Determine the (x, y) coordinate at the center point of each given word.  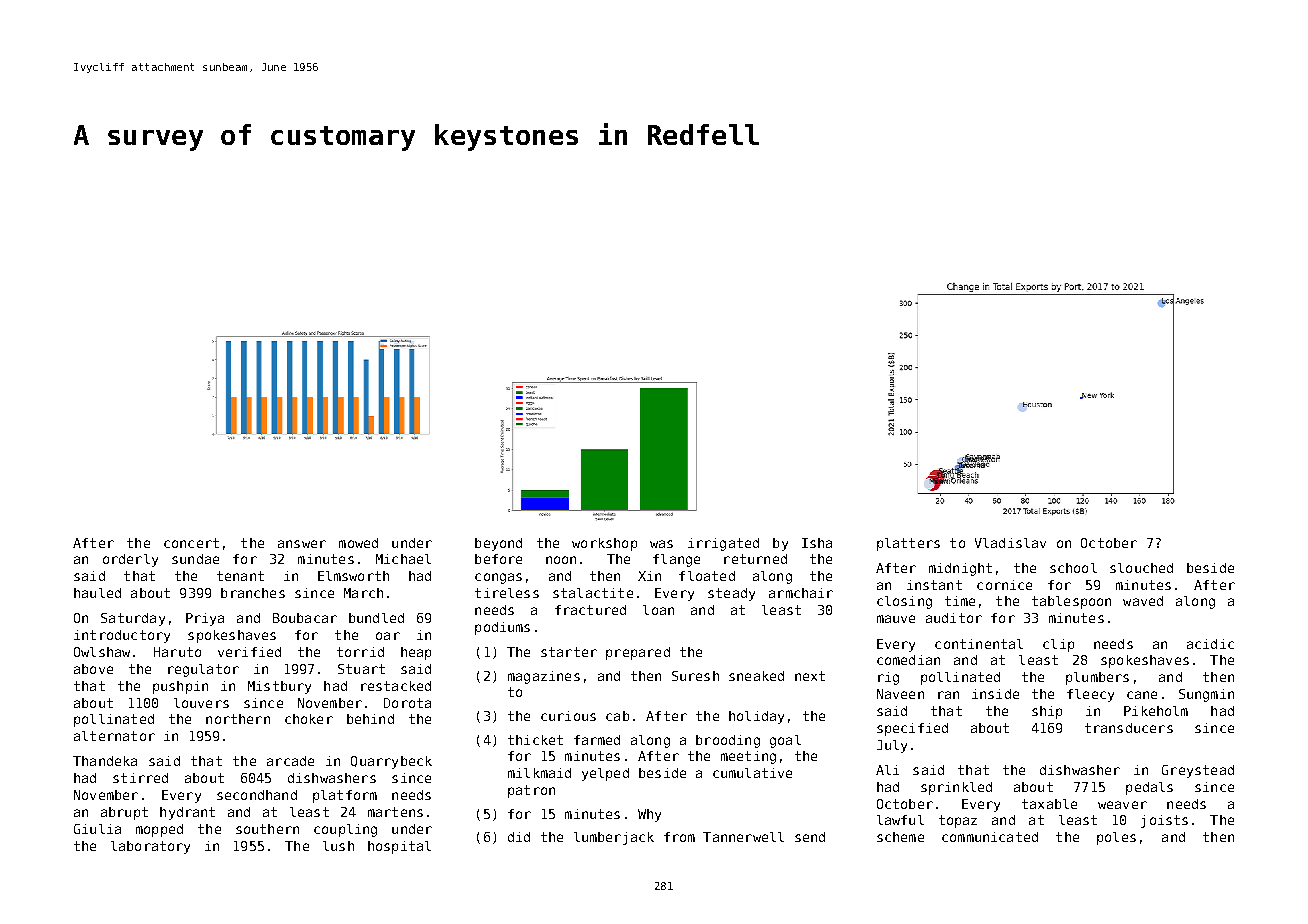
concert (191, 543)
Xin (649, 576)
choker (309, 719)
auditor (954, 618)
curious (568, 716)
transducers (1129, 728)
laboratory (150, 847)
